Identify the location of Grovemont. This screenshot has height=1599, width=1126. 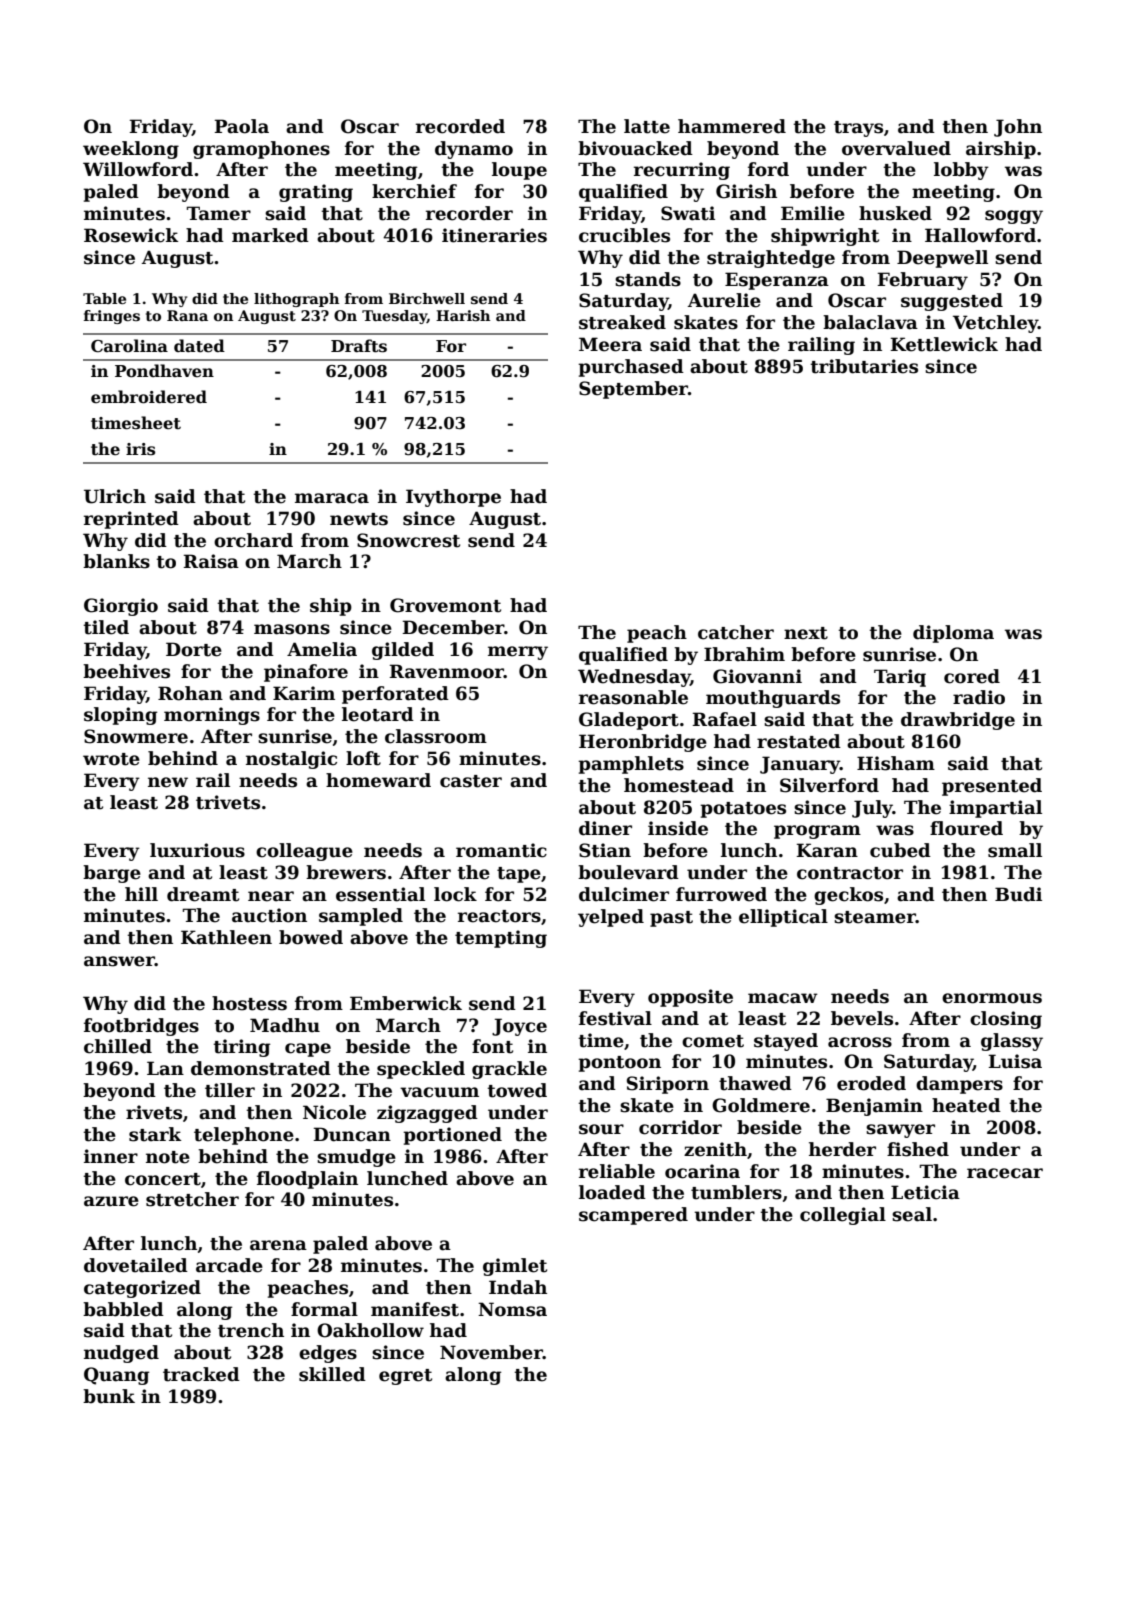
(445, 605).
